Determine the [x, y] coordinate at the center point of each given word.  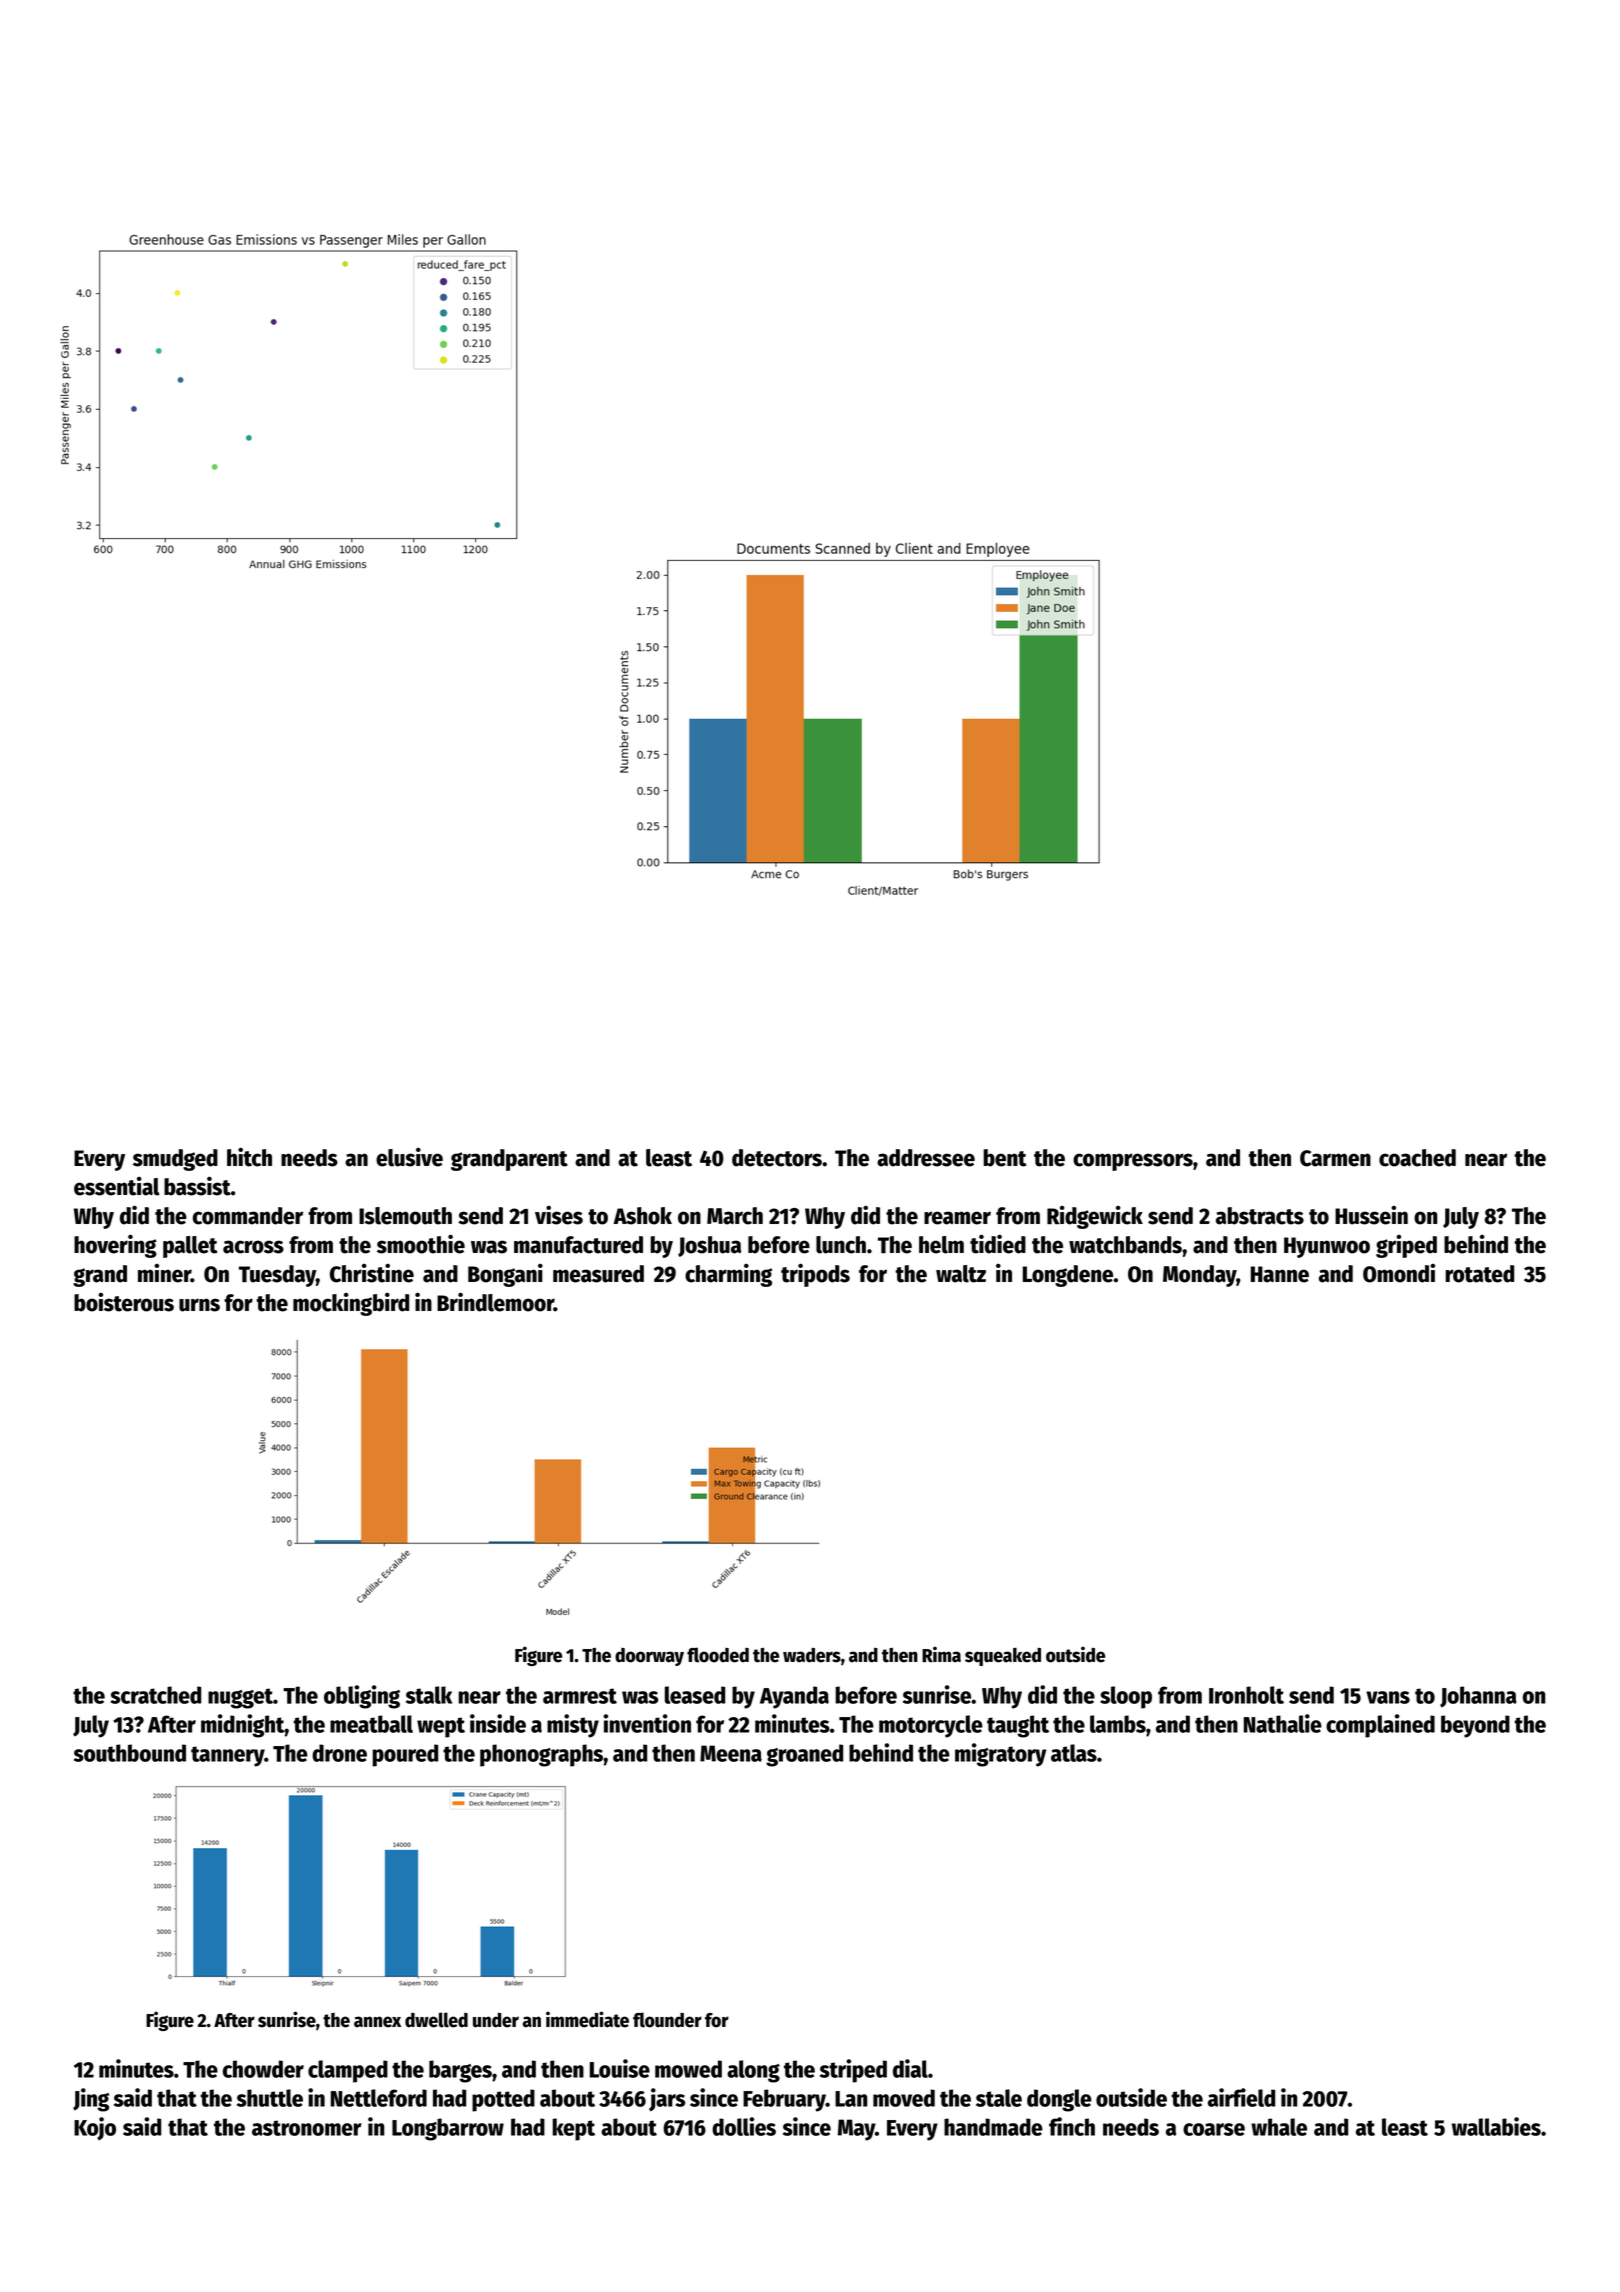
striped [853, 2071]
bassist [197, 1186]
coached [1417, 1158]
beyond [1475, 1726]
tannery [227, 1756]
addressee [926, 1158]
